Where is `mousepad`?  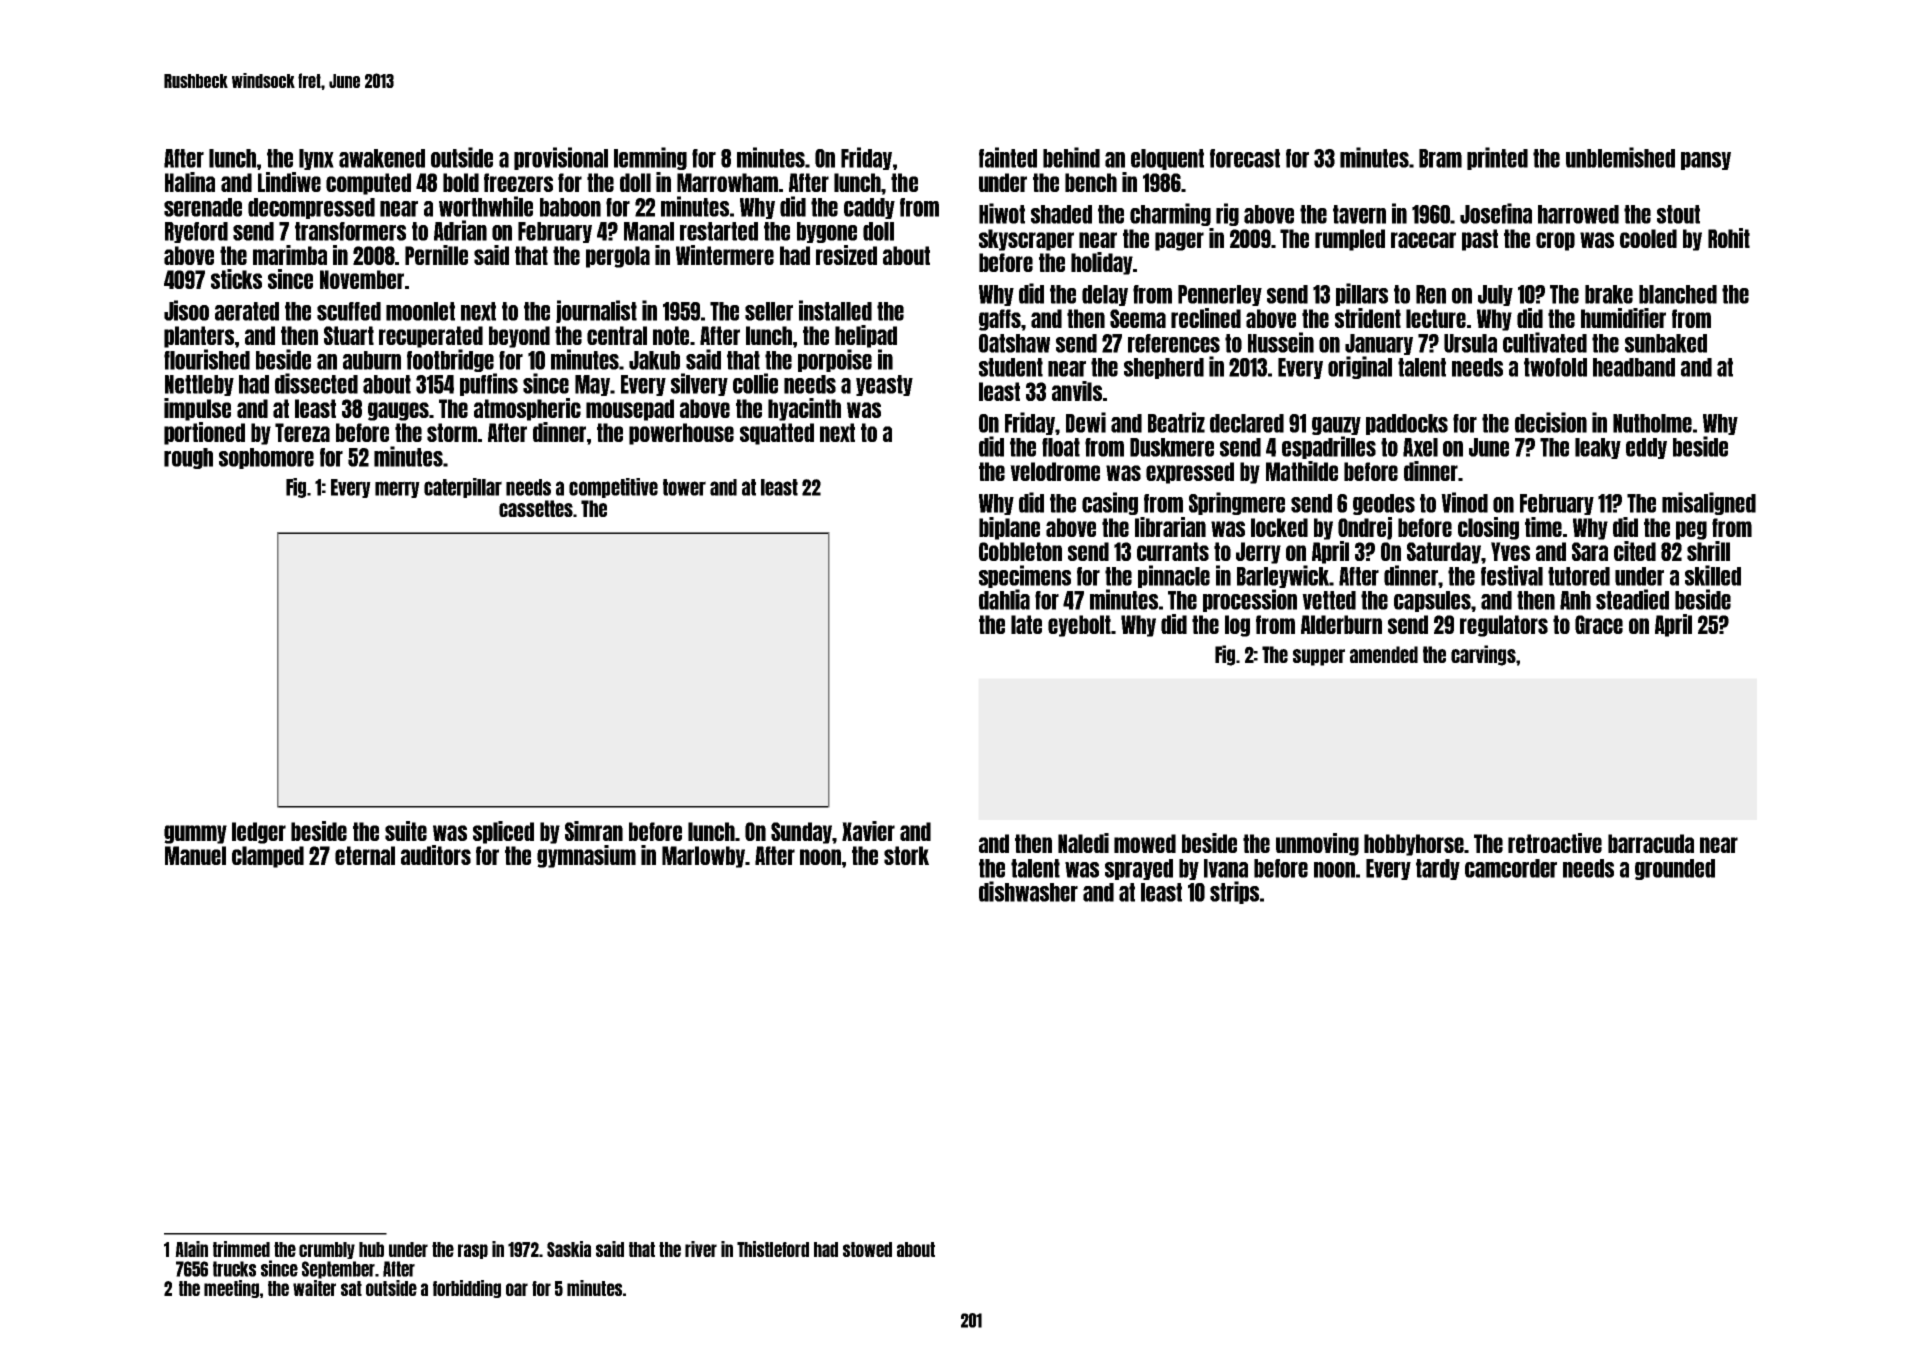 mousepad is located at coordinates (630, 410).
